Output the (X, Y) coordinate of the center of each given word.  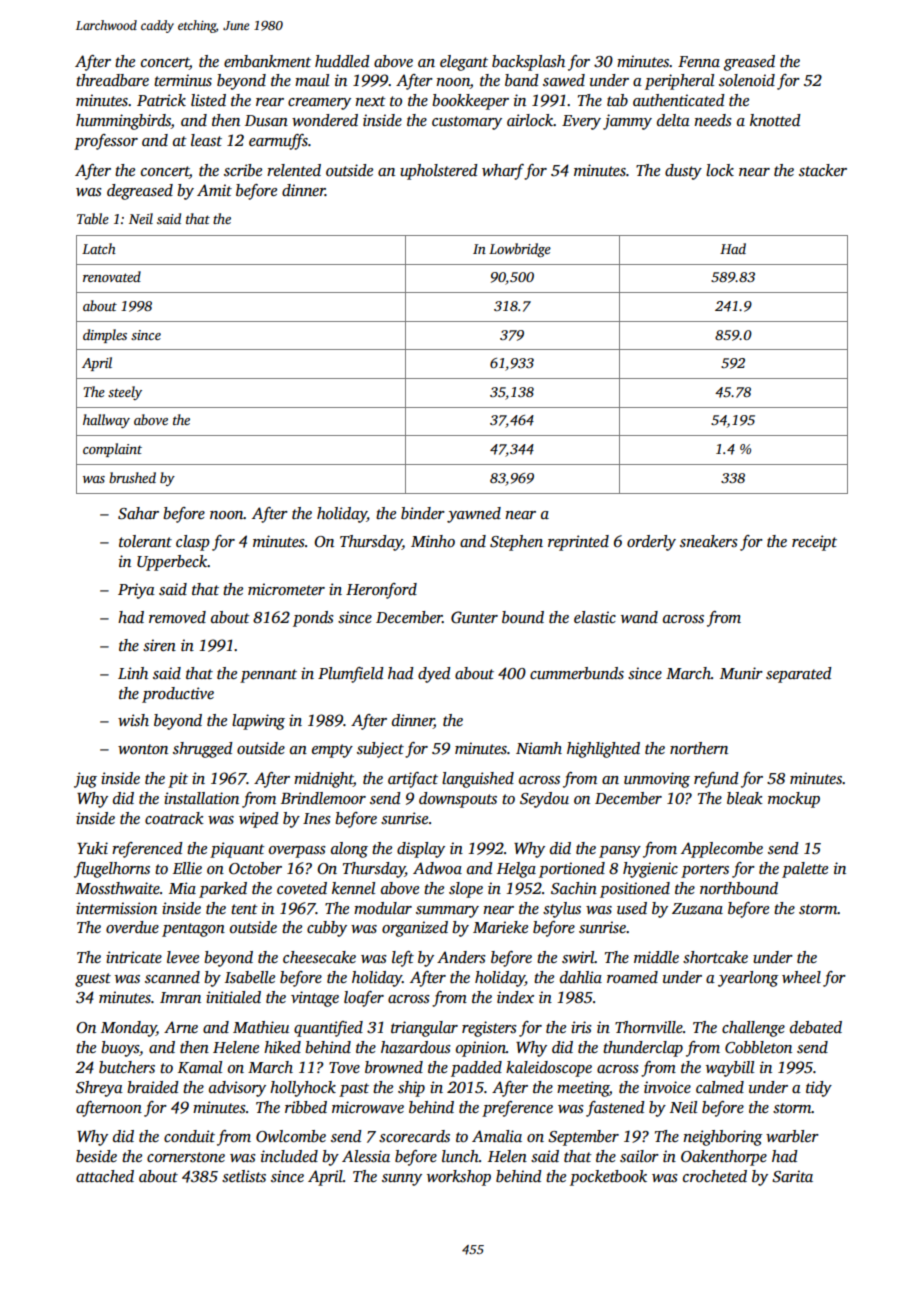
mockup (794, 800)
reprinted (578, 543)
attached (105, 1176)
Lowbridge (520, 250)
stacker (823, 170)
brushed (132, 477)
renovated (112, 276)
